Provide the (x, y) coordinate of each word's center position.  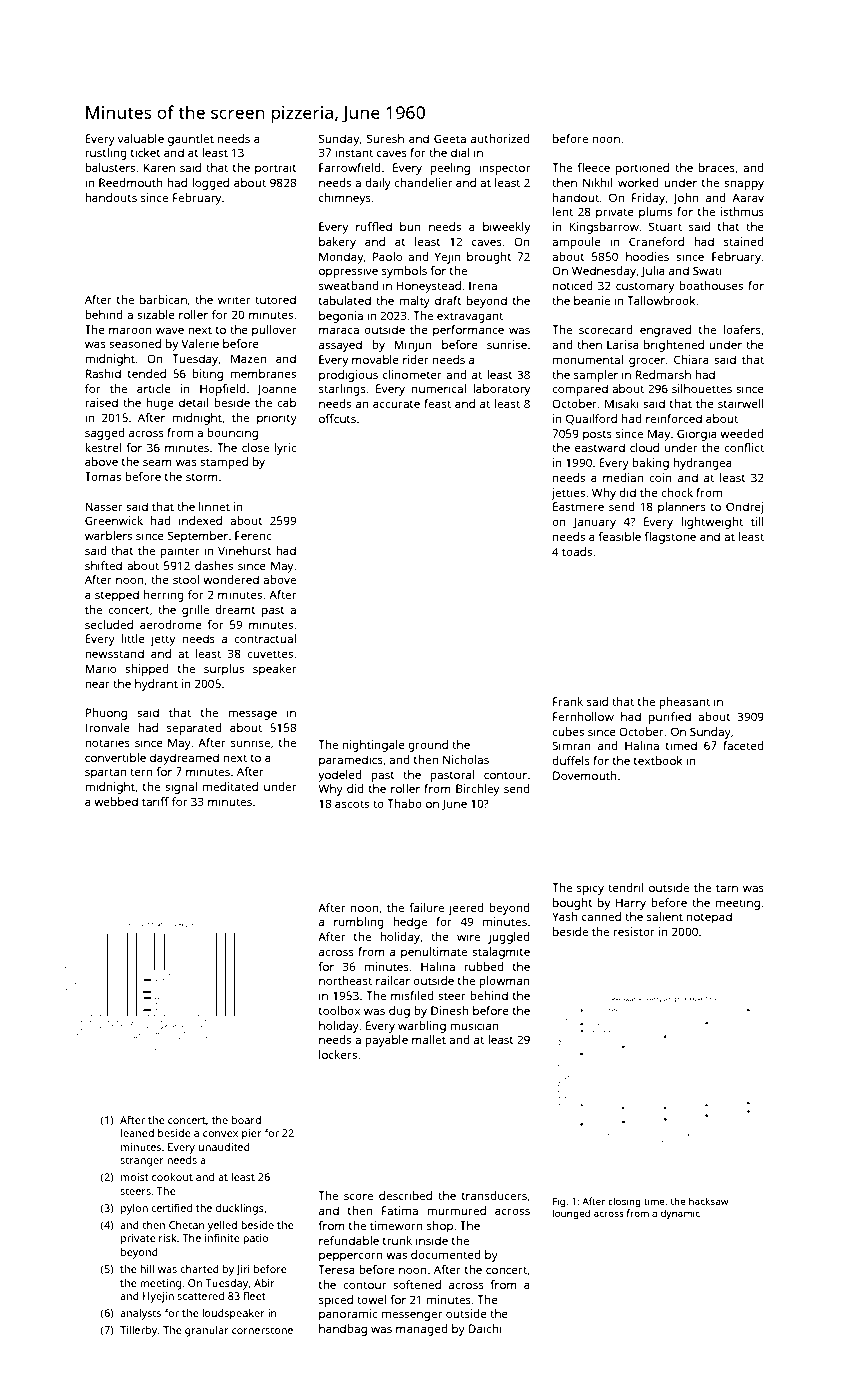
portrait (276, 169)
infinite (222, 1237)
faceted (743, 745)
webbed (116, 801)
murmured (456, 1210)
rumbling (359, 923)
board (246, 1120)
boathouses (711, 285)
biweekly (506, 228)
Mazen (248, 358)
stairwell (740, 403)
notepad (709, 918)
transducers (494, 1195)
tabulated (344, 300)
